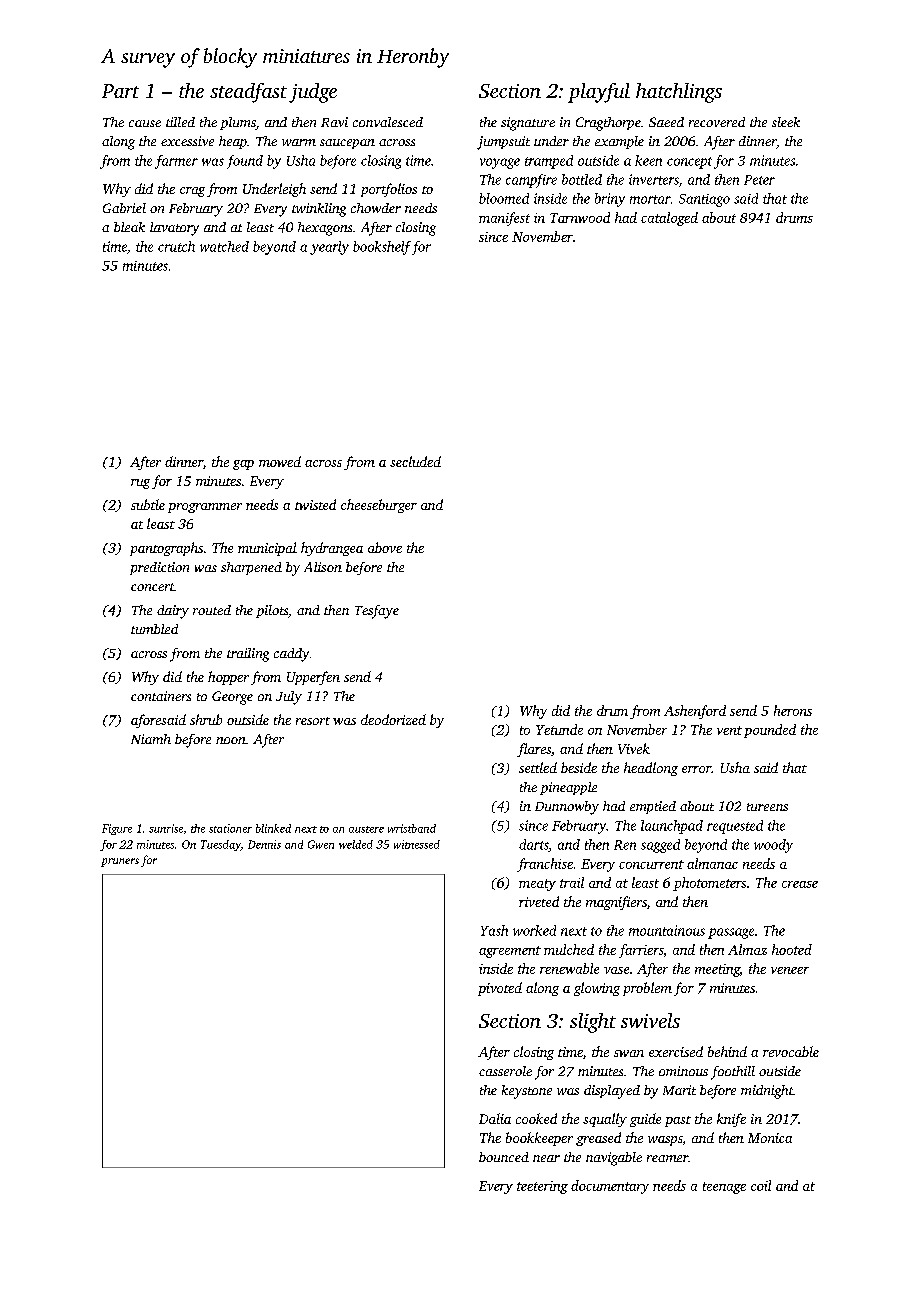 The height and width of the image is (1308, 924). I want to click on cataloged, so click(669, 219).
